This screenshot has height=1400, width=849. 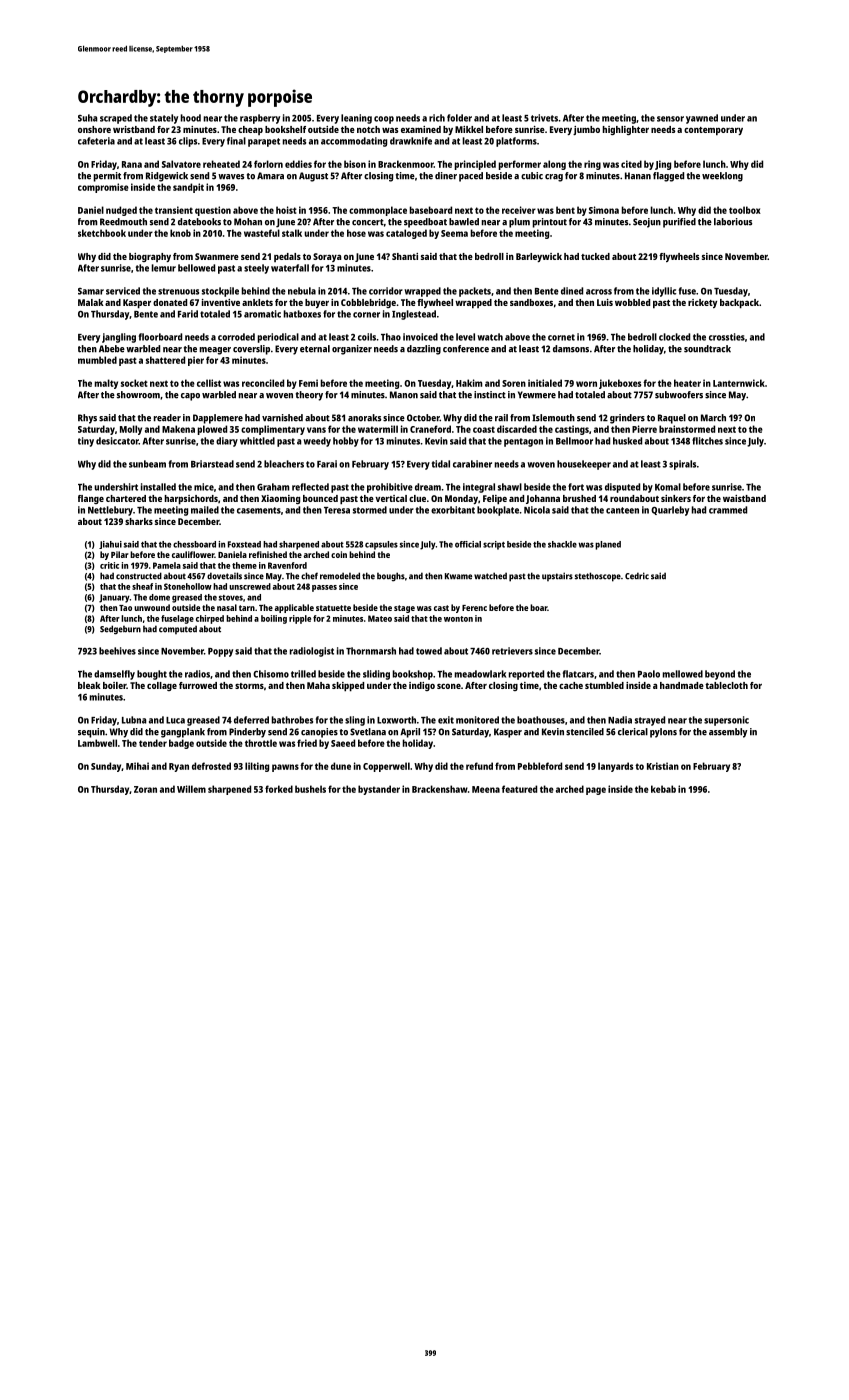 I want to click on leaning, so click(x=356, y=119).
